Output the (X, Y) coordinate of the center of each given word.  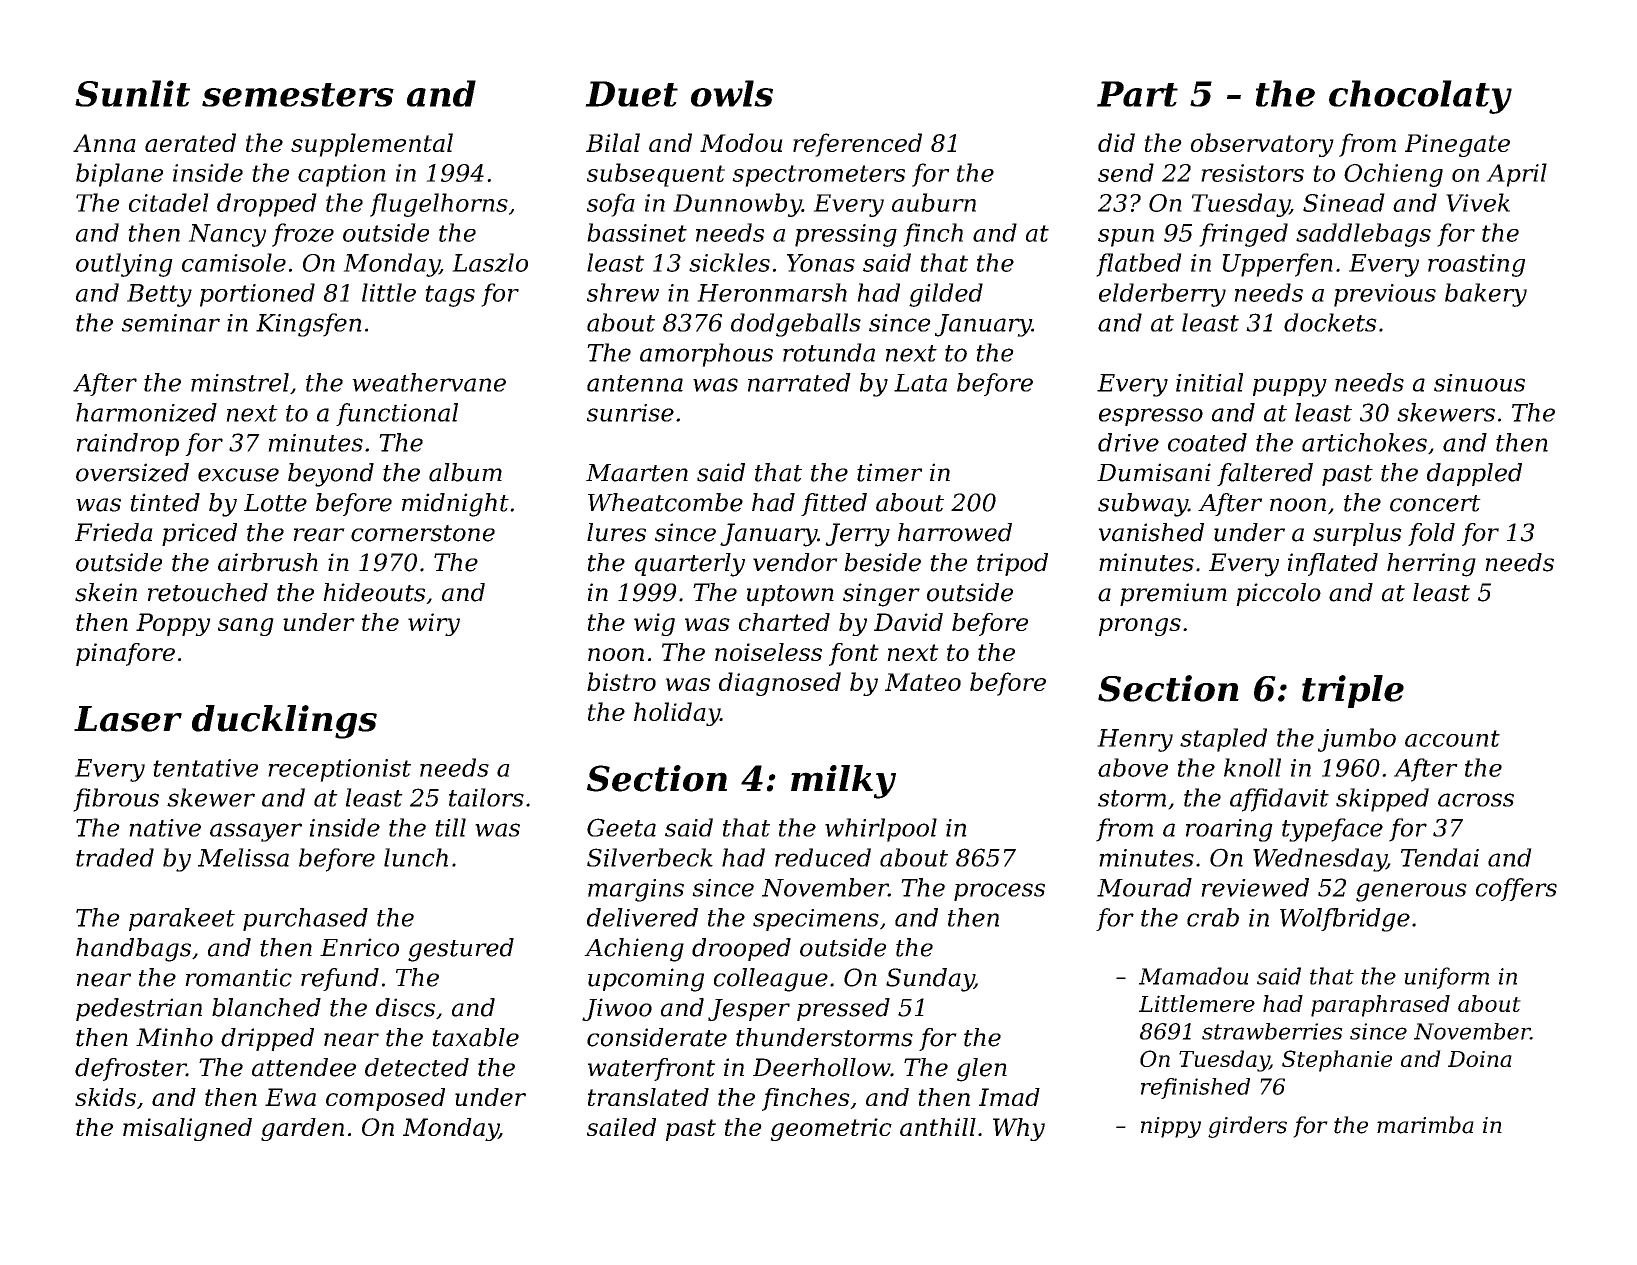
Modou (741, 142)
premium (1173, 594)
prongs (1140, 627)
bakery (1486, 295)
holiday (677, 714)
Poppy (173, 624)
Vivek (1478, 202)
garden (302, 1129)
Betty (159, 295)
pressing (846, 235)
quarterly (690, 565)
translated (648, 1097)
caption (342, 175)
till (450, 827)
